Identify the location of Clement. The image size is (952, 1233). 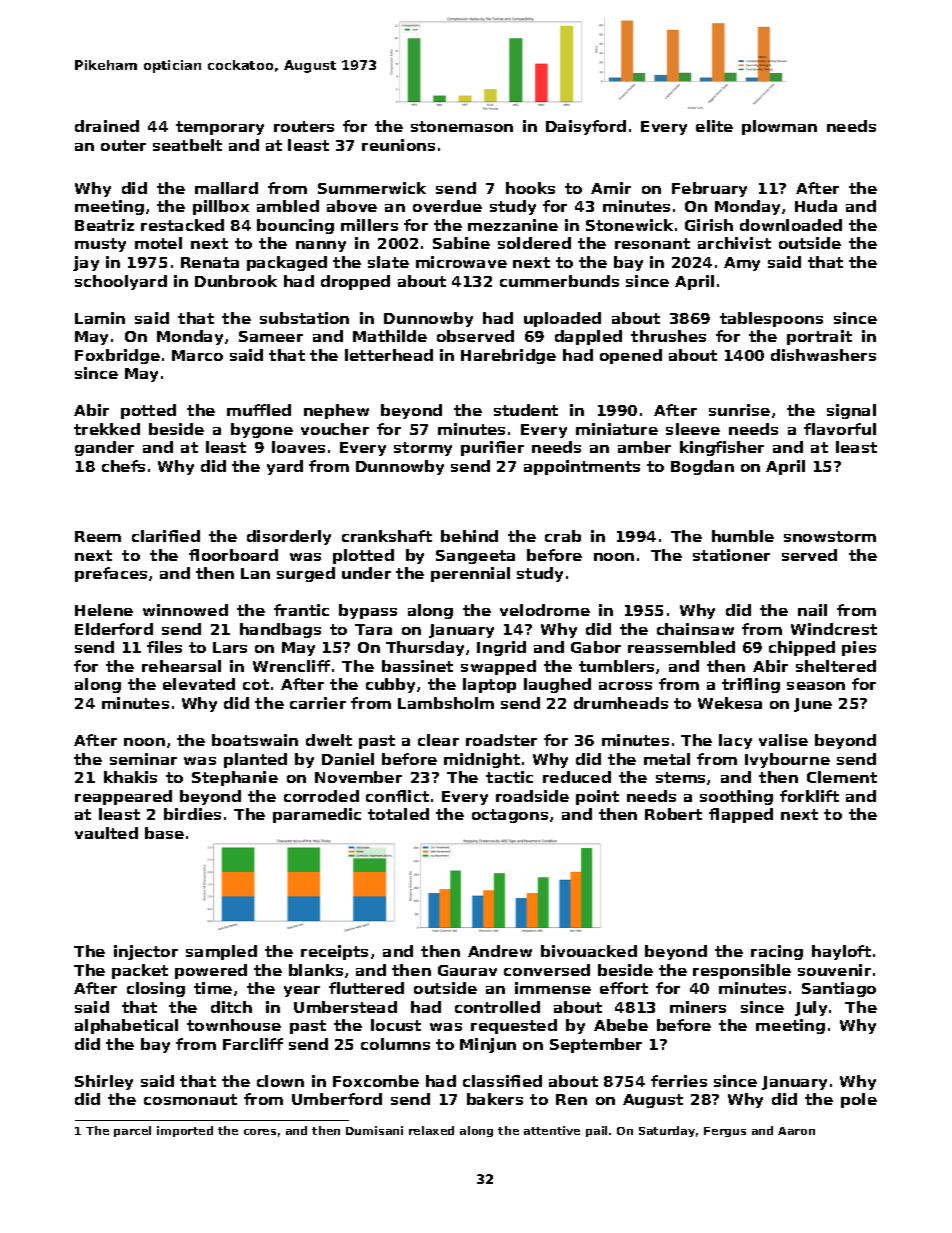
(842, 777).
